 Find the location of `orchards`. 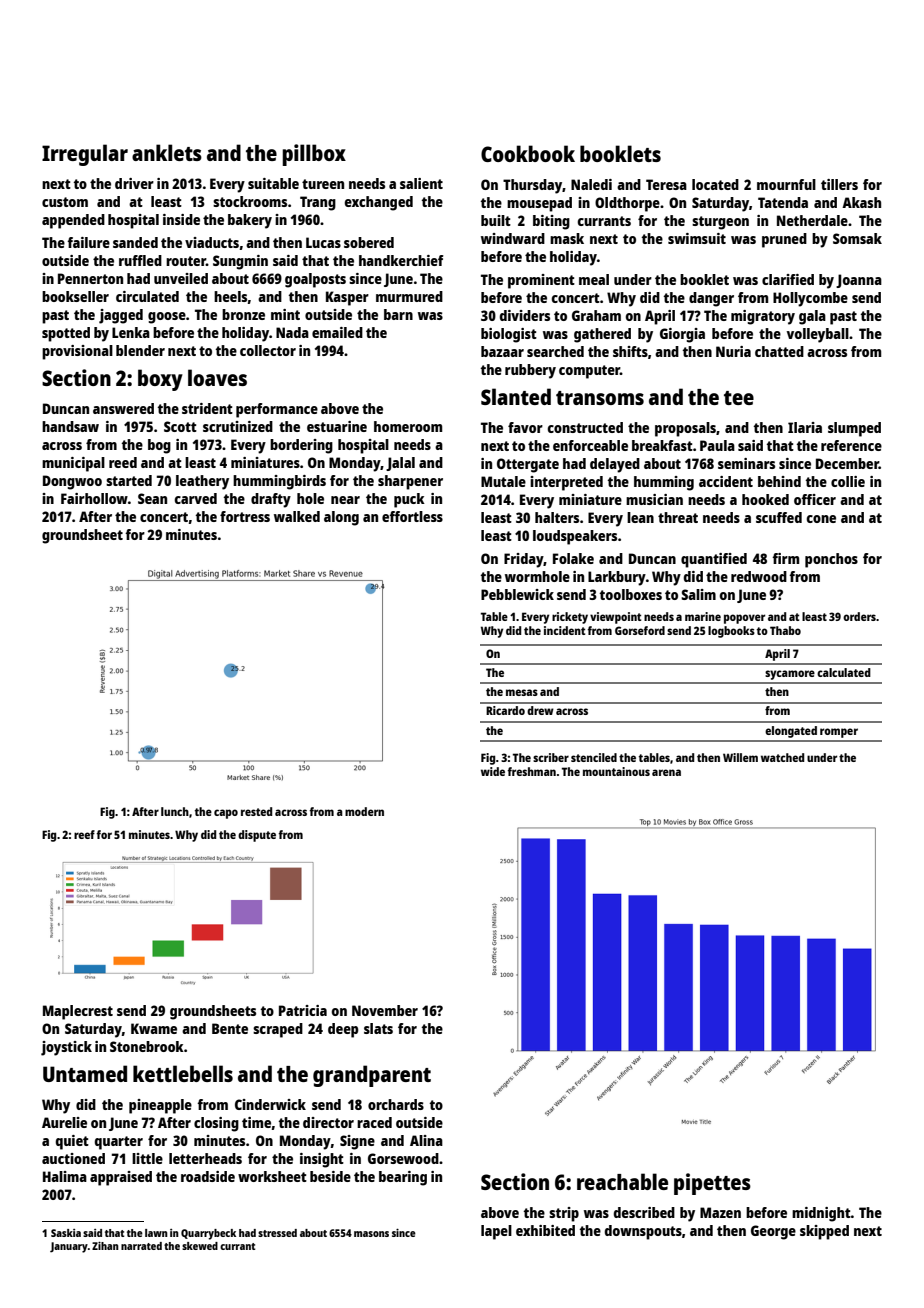

orchards is located at coordinates (396, 1104).
